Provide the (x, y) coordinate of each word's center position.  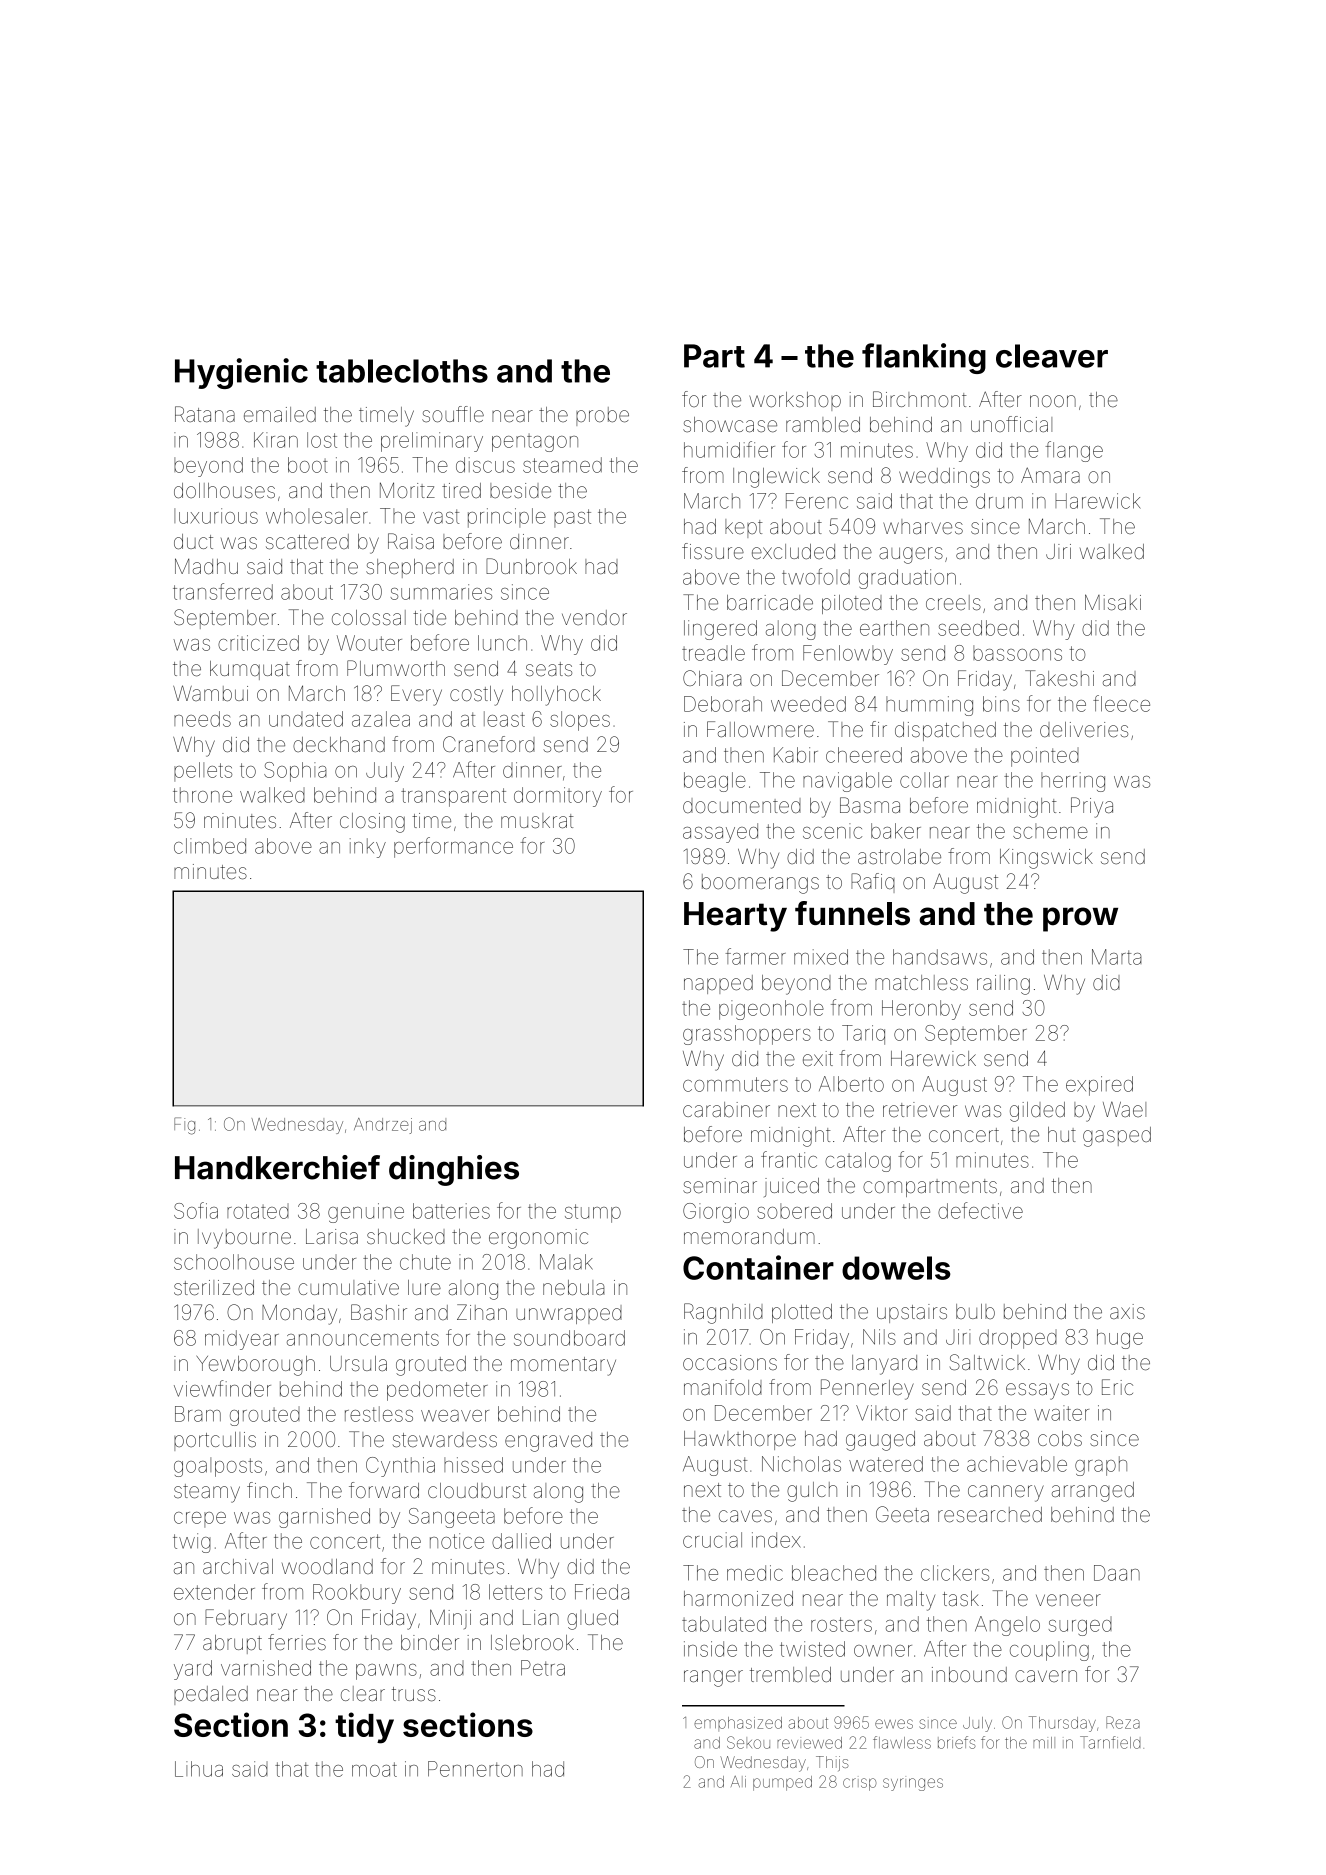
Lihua (199, 1769)
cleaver (1052, 356)
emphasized (738, 1724)
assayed (720, 833)
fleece (1121, 703)
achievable (1017, 1464)
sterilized (214, 1288)
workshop (795, 401)
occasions (730, 1363)
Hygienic (241, 373)
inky (368, 848)
